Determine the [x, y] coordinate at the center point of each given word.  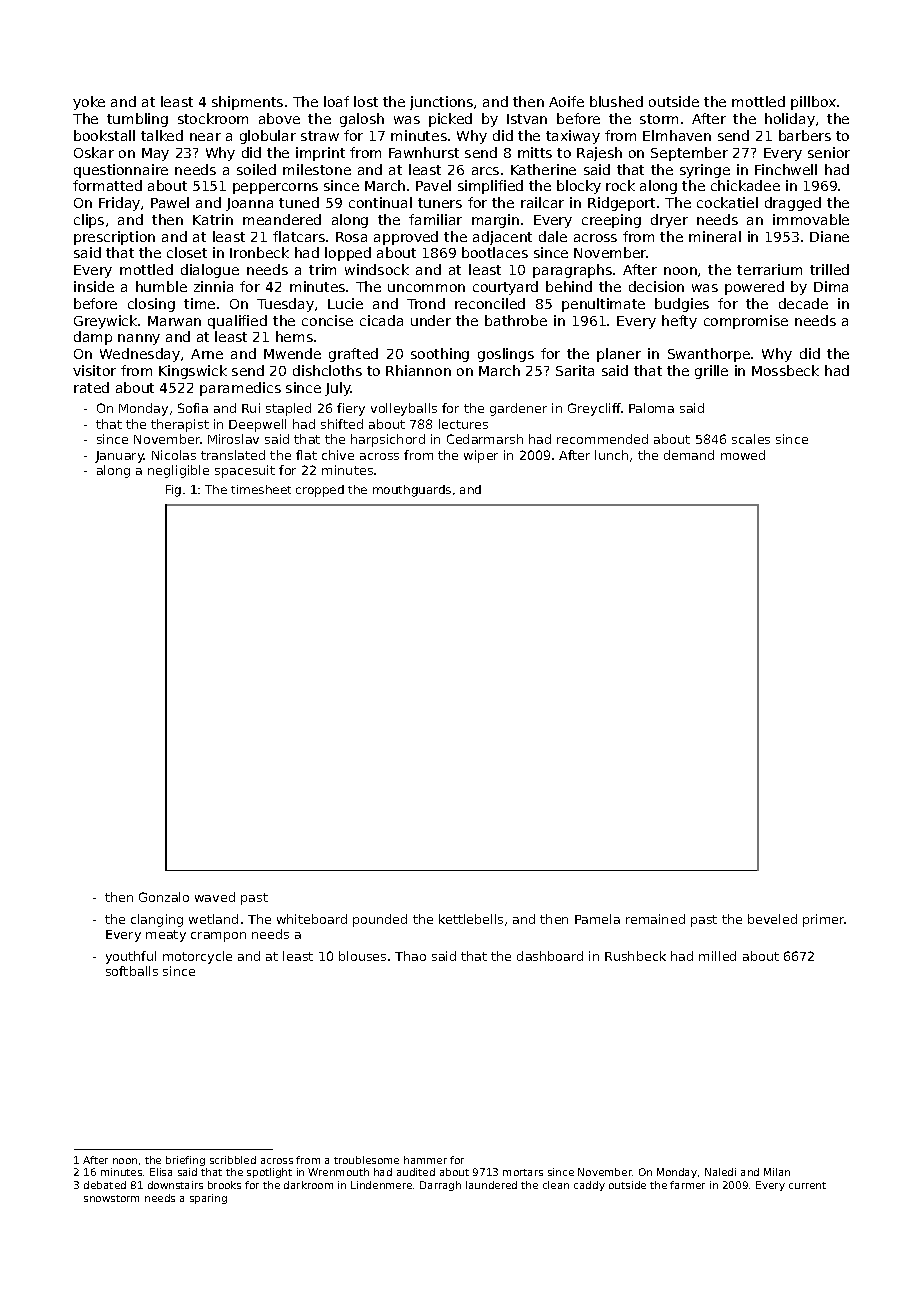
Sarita [575, 370]
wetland [213, 919]
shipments [247, 103]
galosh [362, 120]
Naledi [720, 1172]
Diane [829, 236]
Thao [410, 956]
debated [105, 1185]
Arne [207, 354]
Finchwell [786, 169]
